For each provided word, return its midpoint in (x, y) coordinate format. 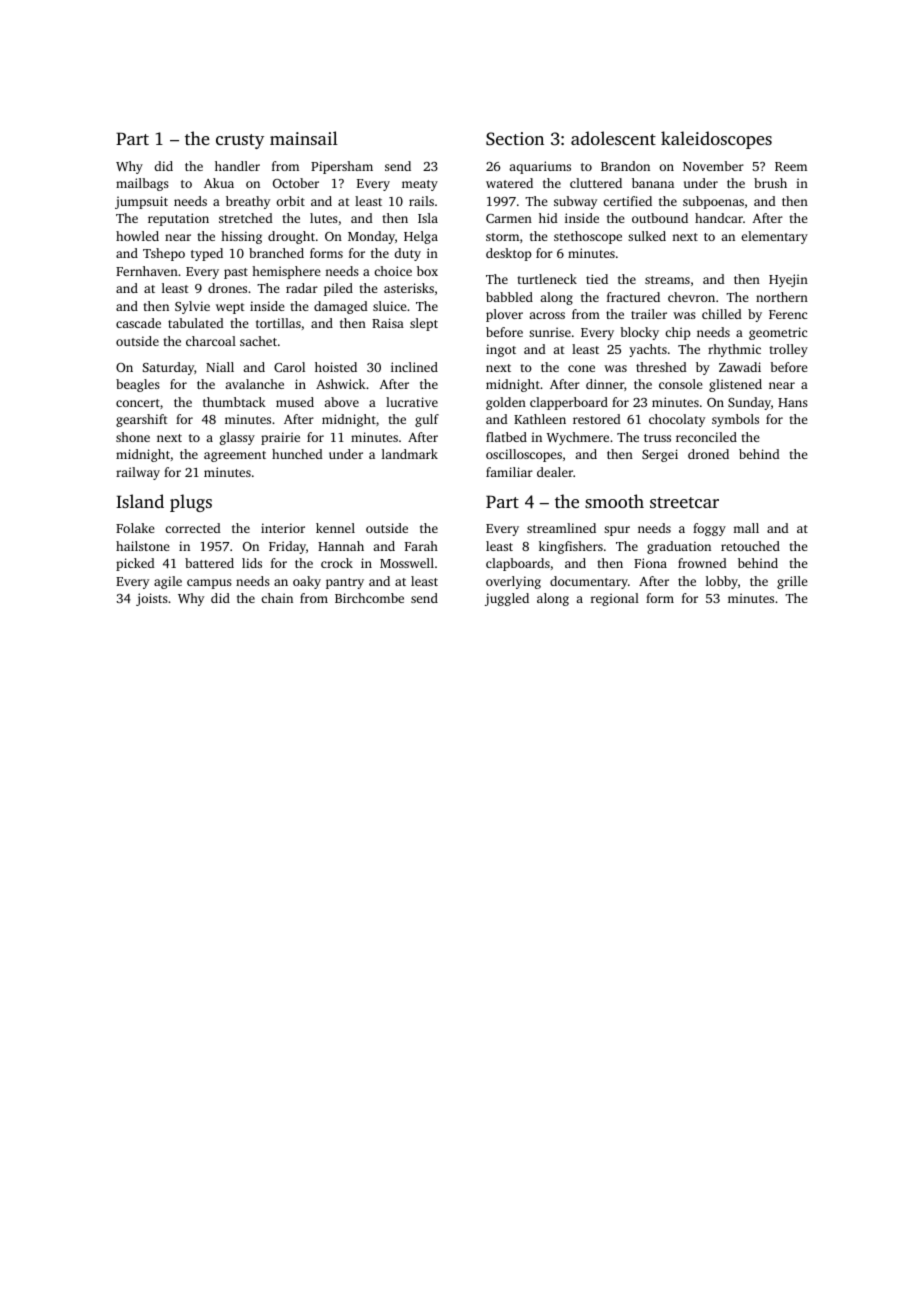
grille (792, 582)
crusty (240, 141)
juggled (507, 599)
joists (152, 599)
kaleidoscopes (716, 140)
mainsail (304, 138)
